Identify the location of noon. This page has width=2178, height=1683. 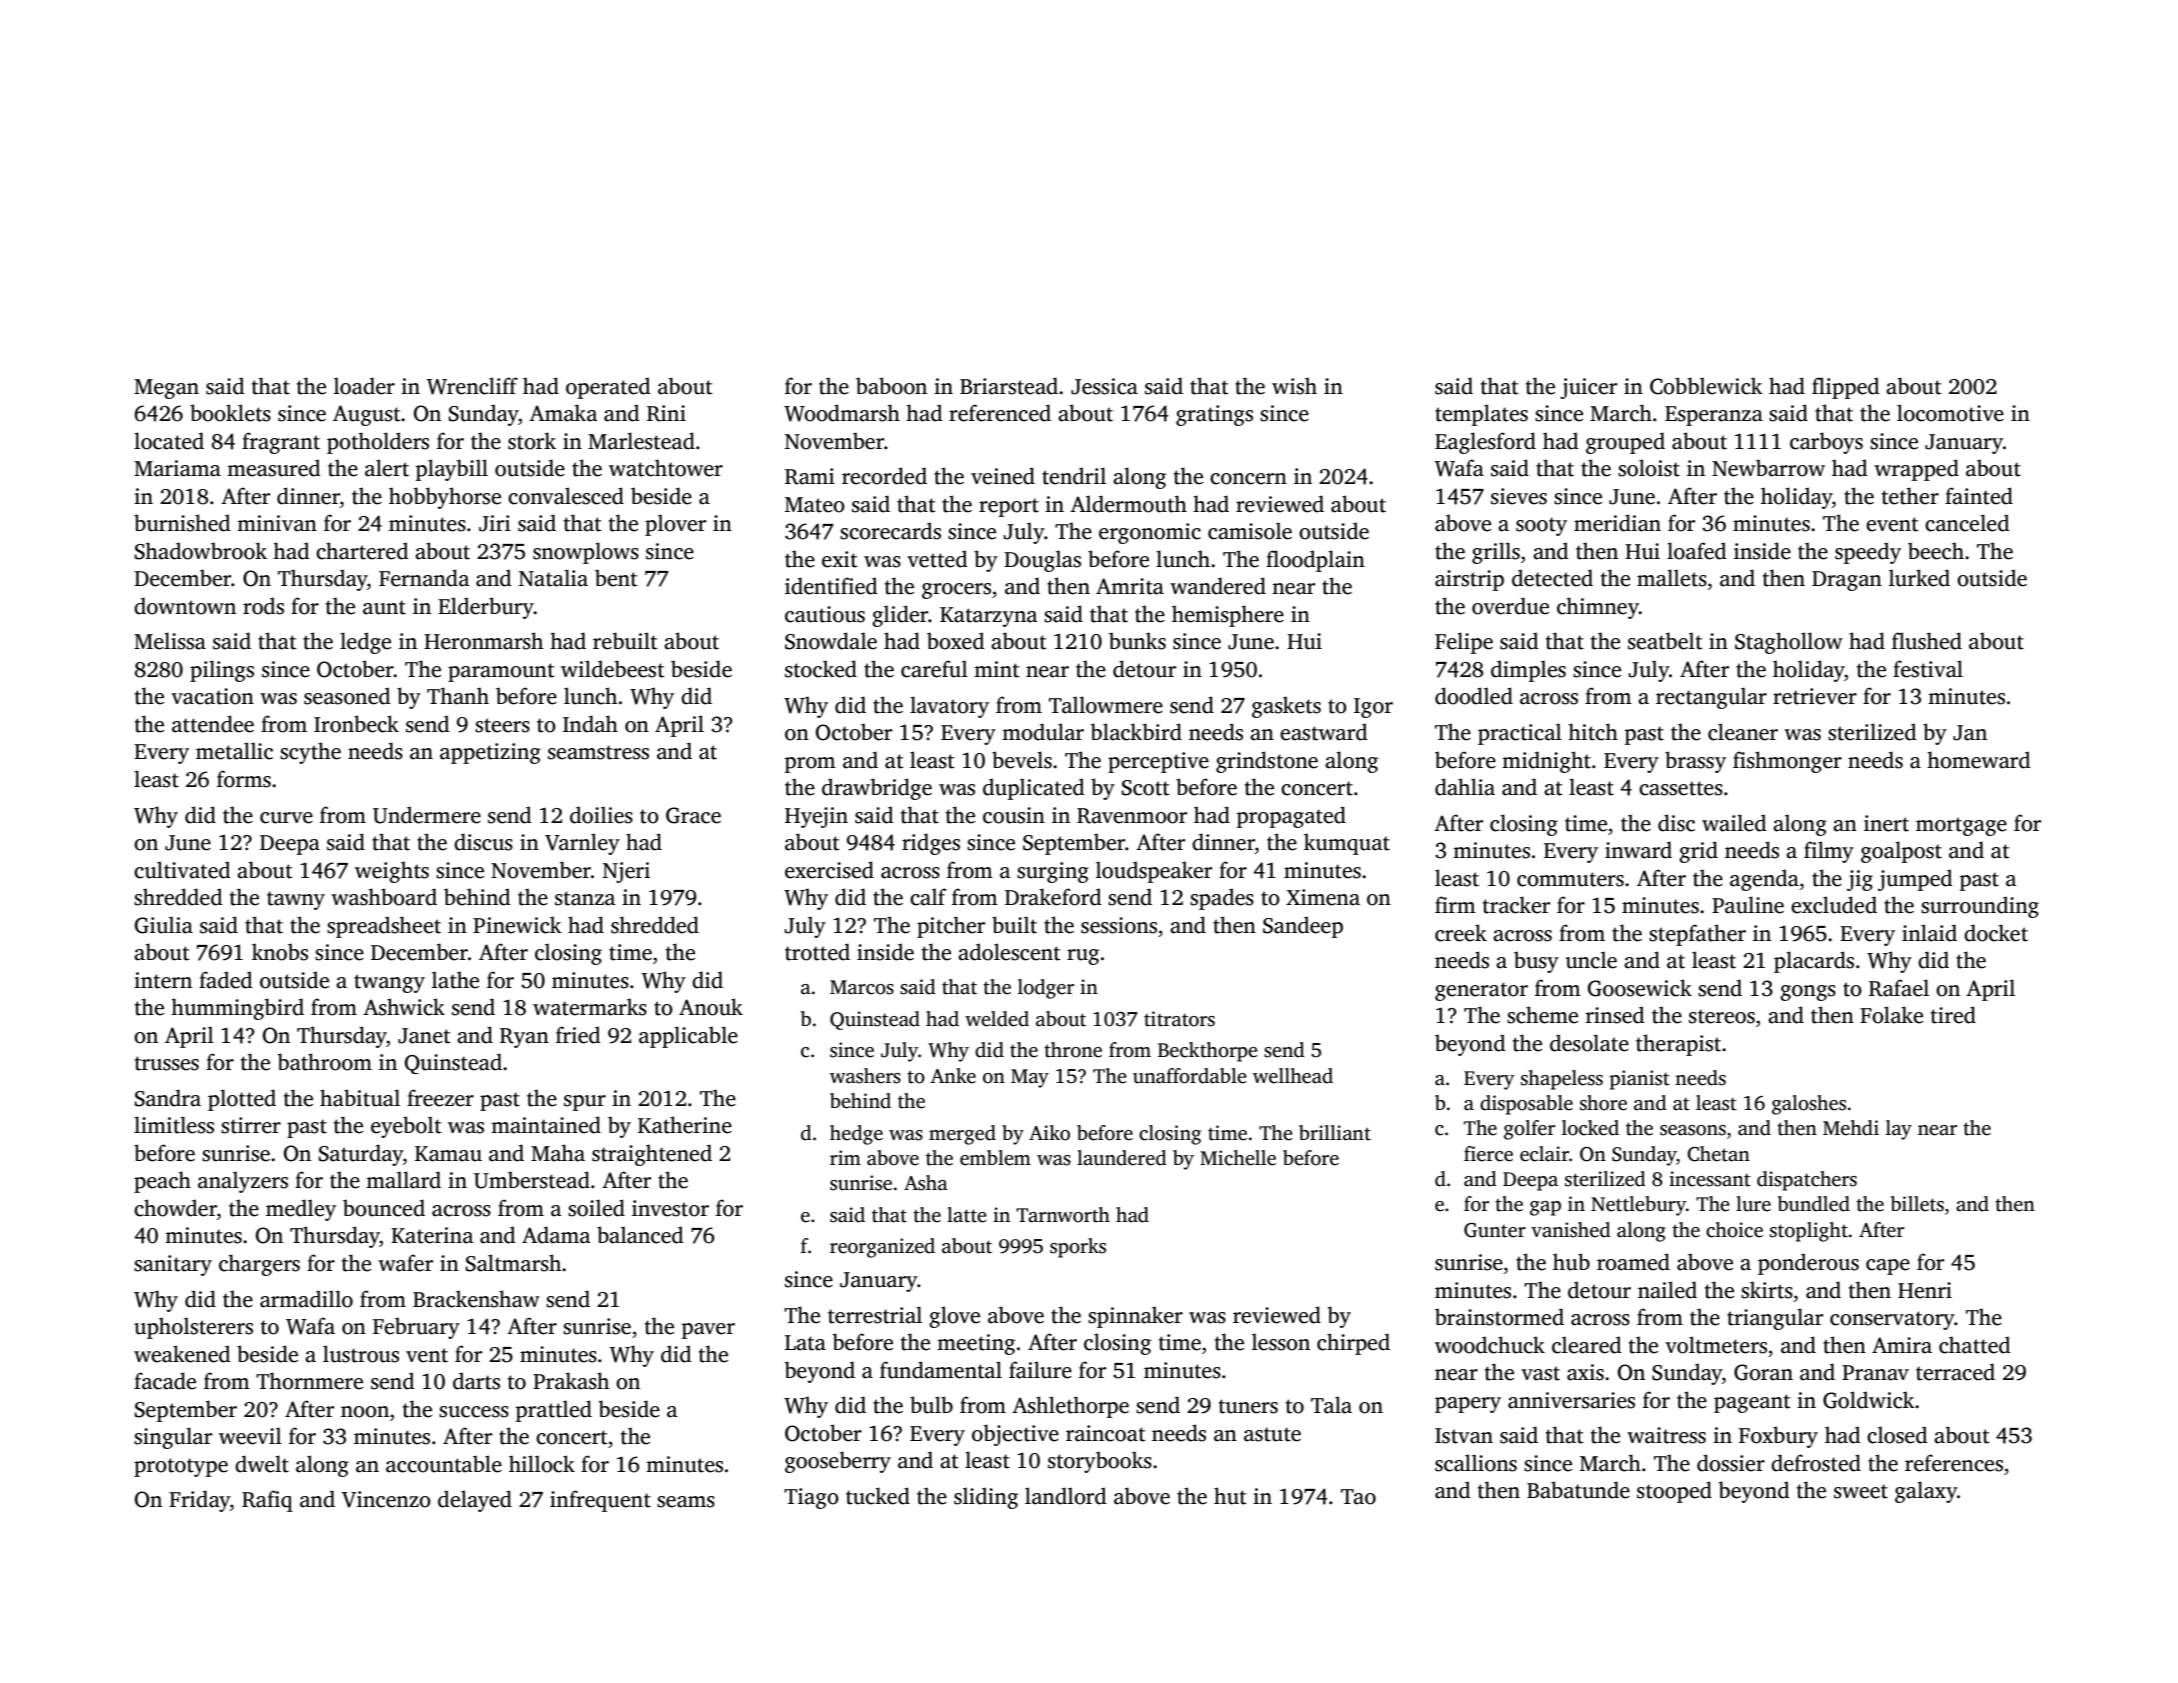
(365, 1412).
